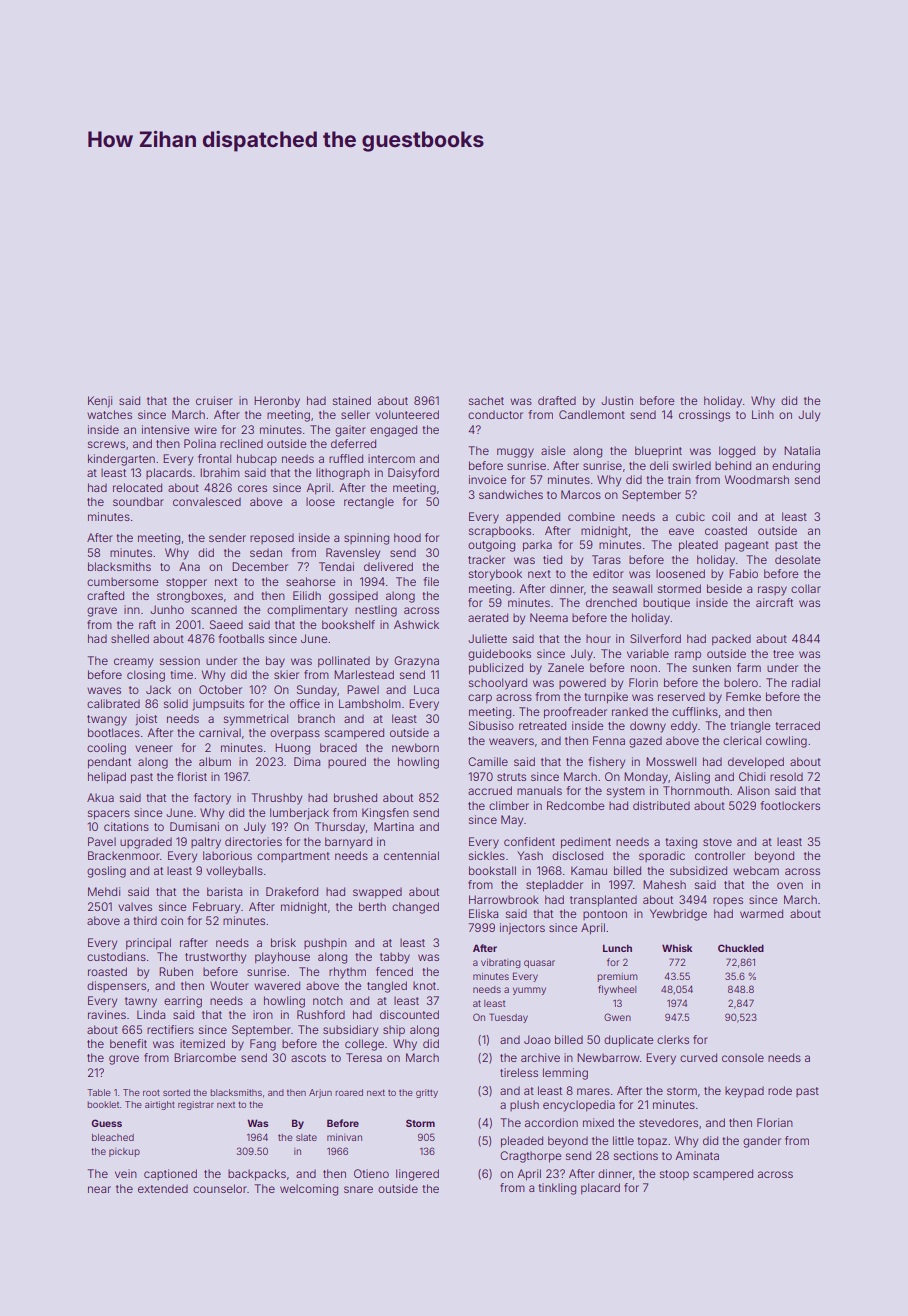 The height and width of the page is (1316, 908). What do you see at coordinates (802, 450) in the page?
I see `Natalia` at bounding box center [802, 450].
